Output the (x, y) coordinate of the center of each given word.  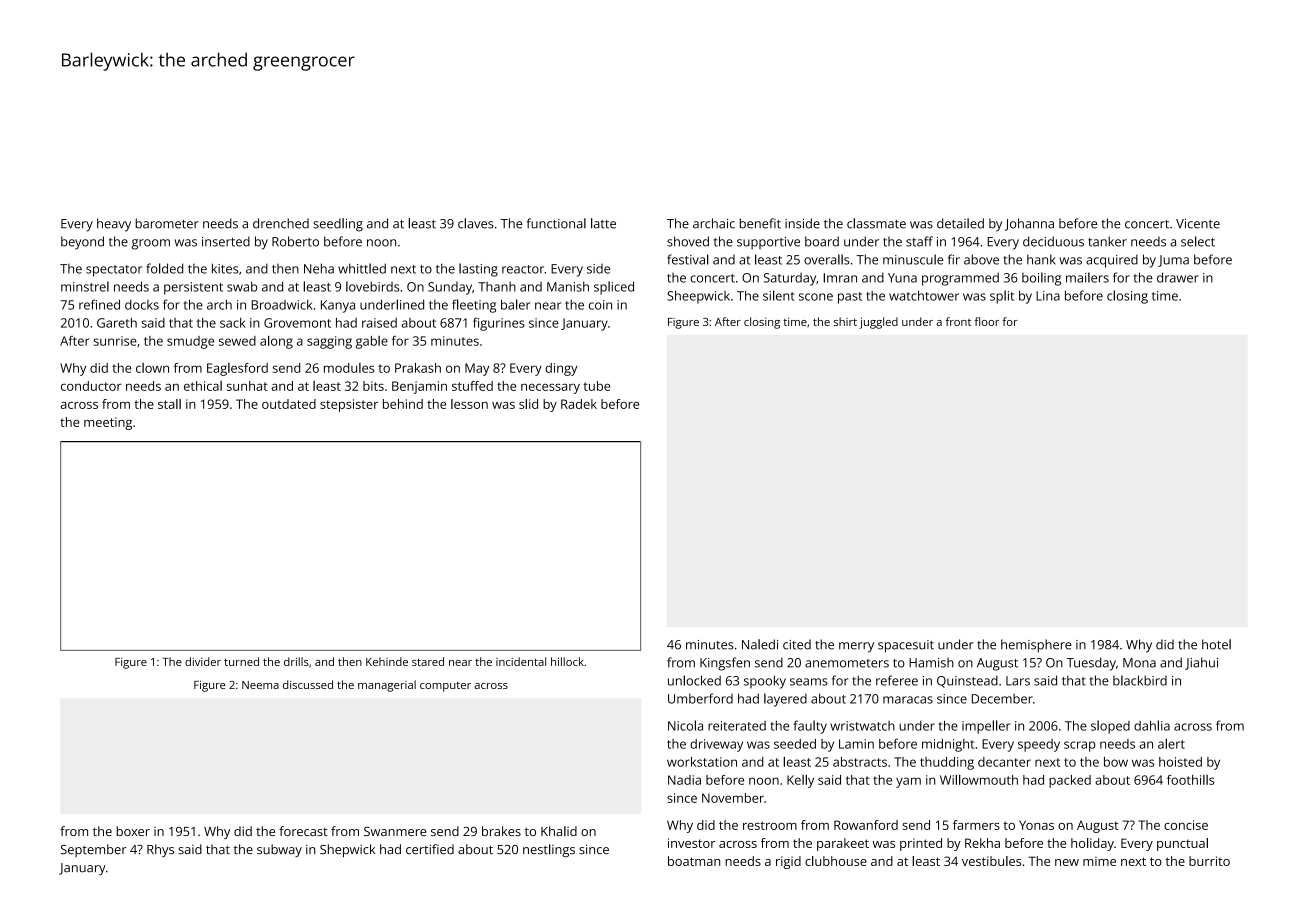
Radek (579, 404)
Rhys (160, 850)
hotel (1216, 644)
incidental (521, 661)
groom (150, 244)
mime (1099, 861)
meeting (108, 423)
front (958, 321)
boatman (694, 861)
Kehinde (387, 661)
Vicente (1198, 224)
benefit (760, 223)
